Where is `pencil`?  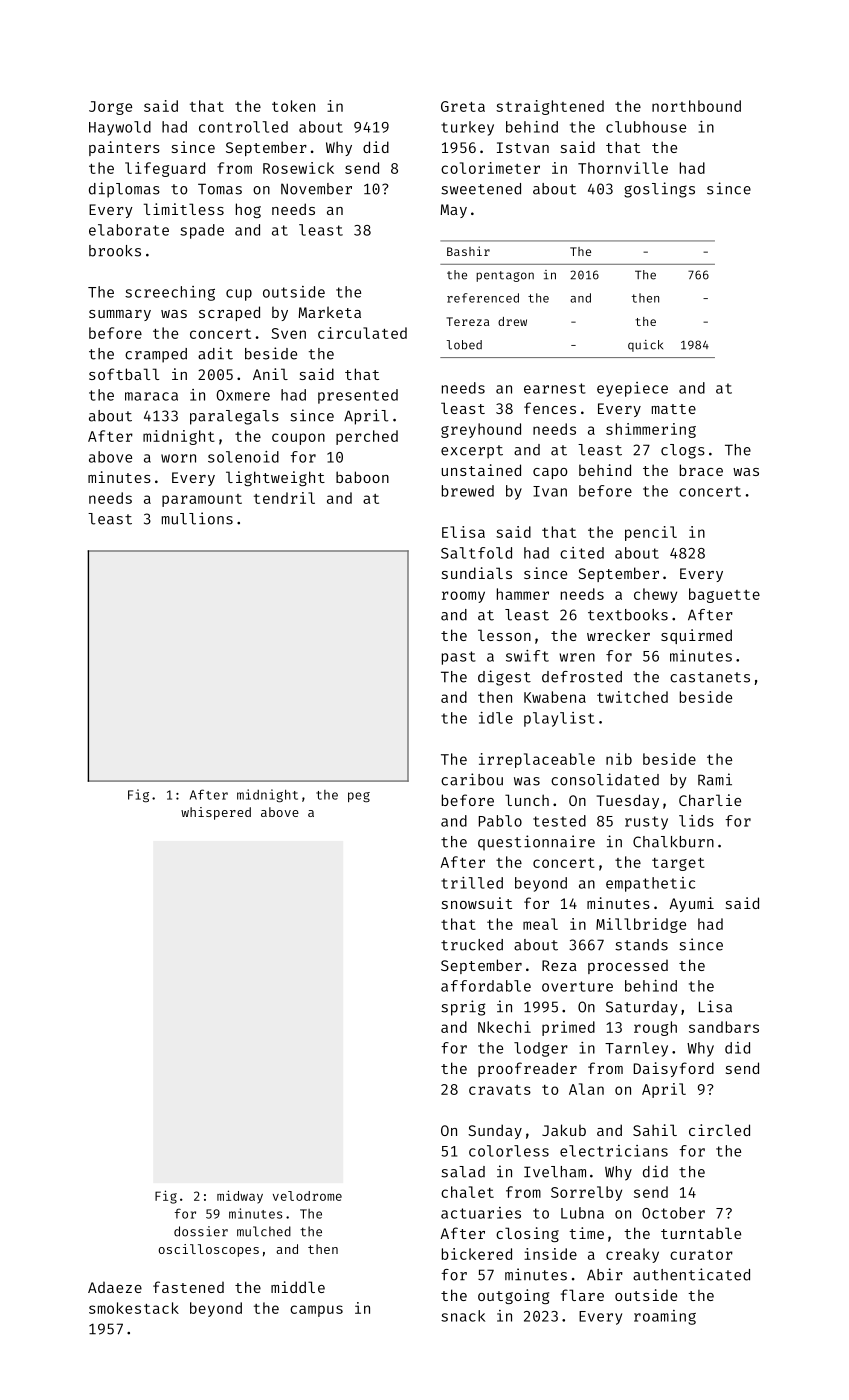 pencil is located at coordinates (651, 533).
